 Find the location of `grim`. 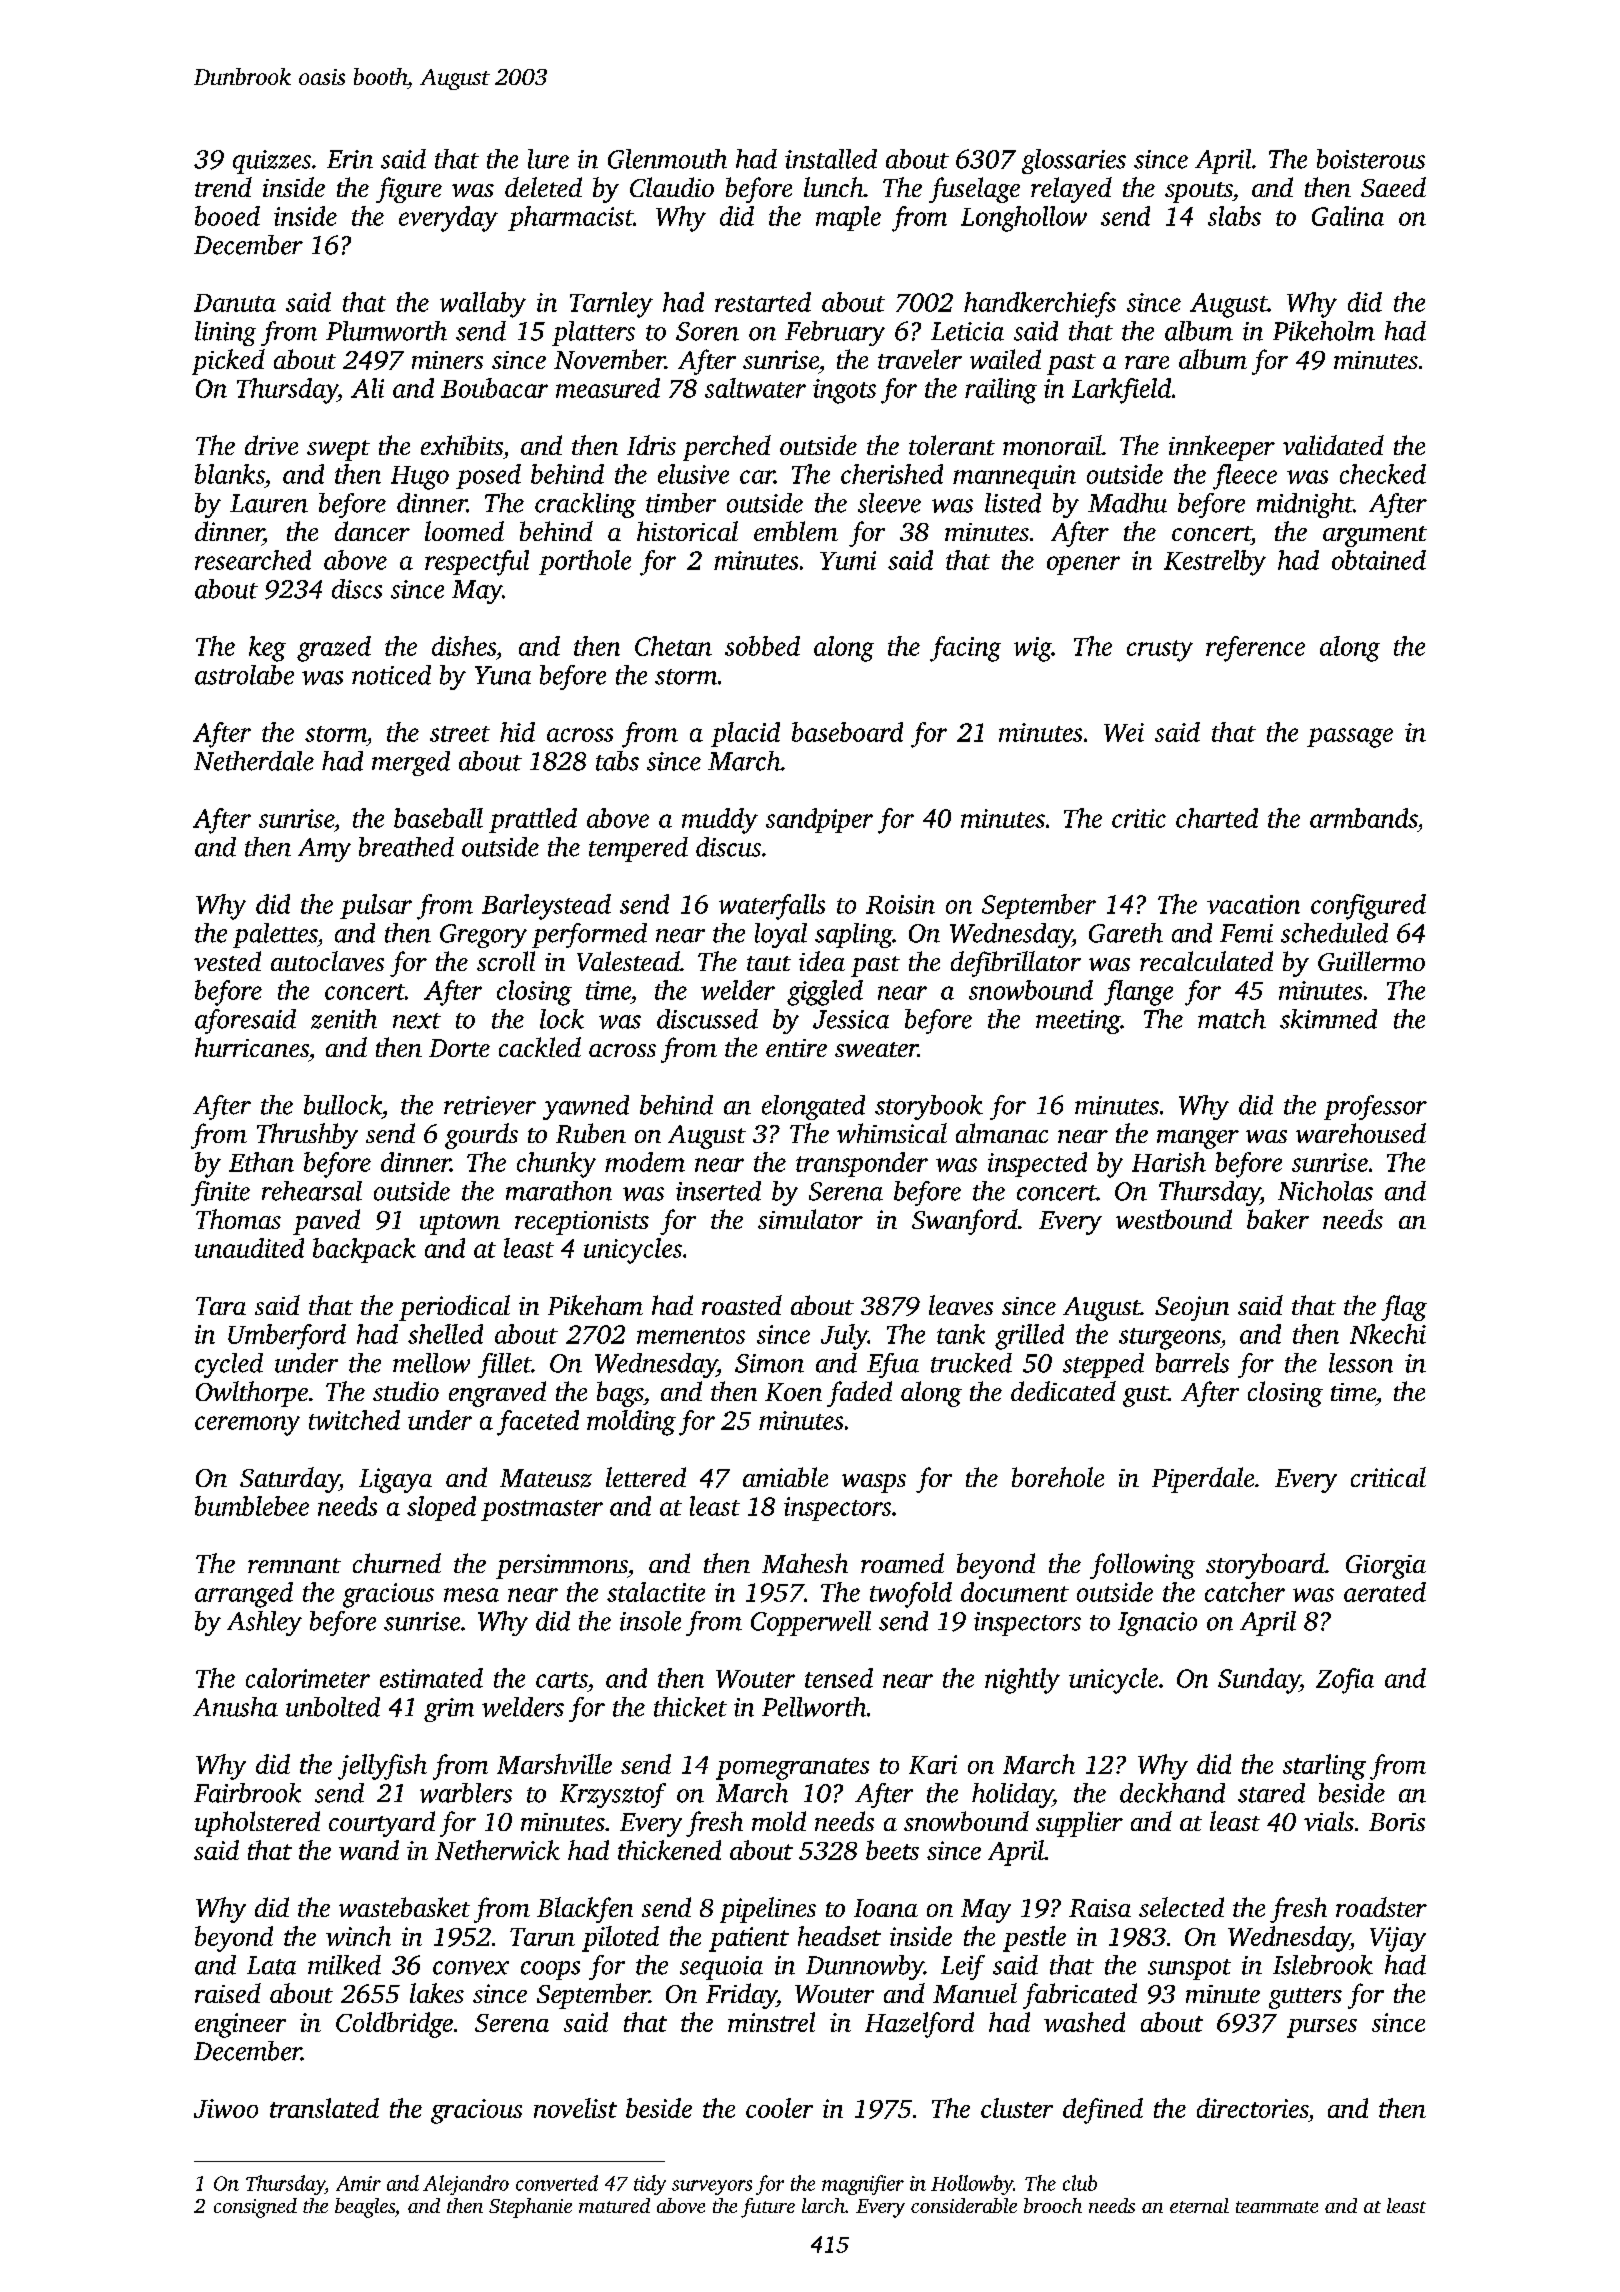

grim is located at coordinates (449, 1710).
